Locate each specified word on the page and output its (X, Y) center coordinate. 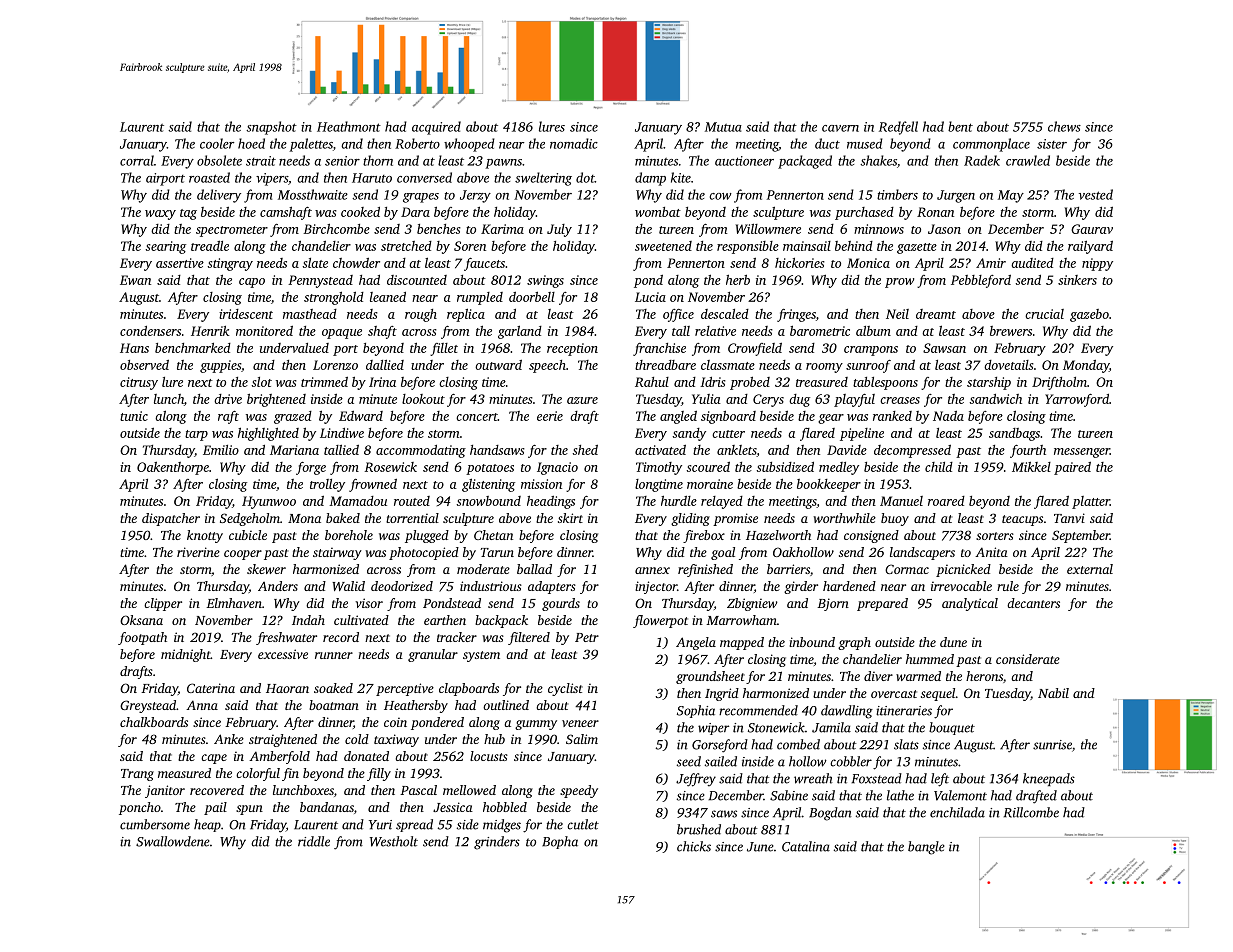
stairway (337, 553)
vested (1096, 194)
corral (137, 160)
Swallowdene (173, 841)
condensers (150, 331)
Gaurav (1092, 229)
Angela (696, 643)
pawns (503, 164)
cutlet (583, 824)
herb (738, 279)
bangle (926, 848)
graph (854, 643)
